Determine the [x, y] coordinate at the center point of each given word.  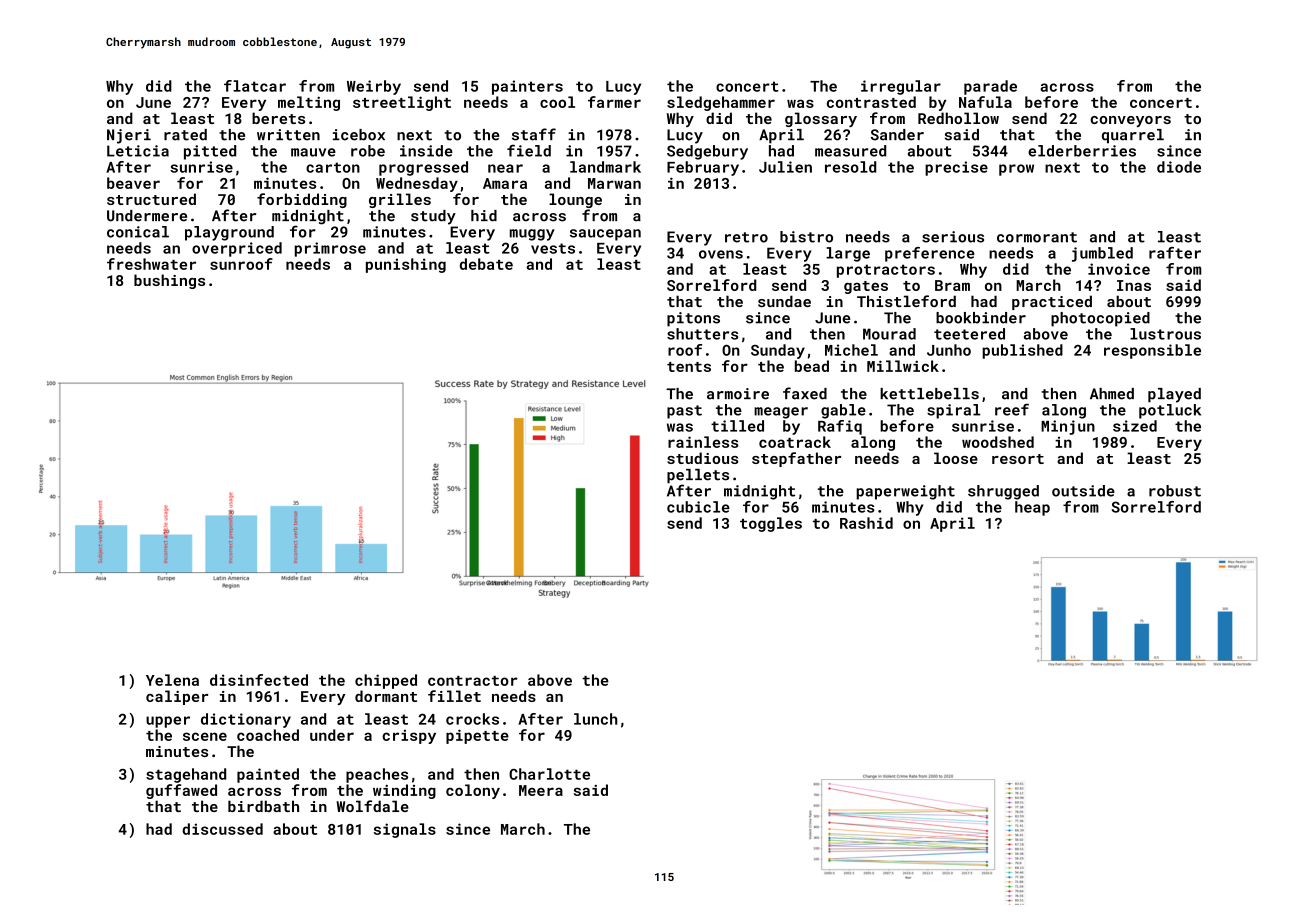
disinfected [259, 680]
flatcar [255, 86]
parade [990, 87]
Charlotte [549, 774]
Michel [851, 350]
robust [1175, 491]
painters [527, 87]
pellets [698, 476]
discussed [222, 829]
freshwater [151, 264]
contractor [473, 681]
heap [1032, 508]
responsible [1152, 351]
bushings [169, 281]
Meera [541, 790]
